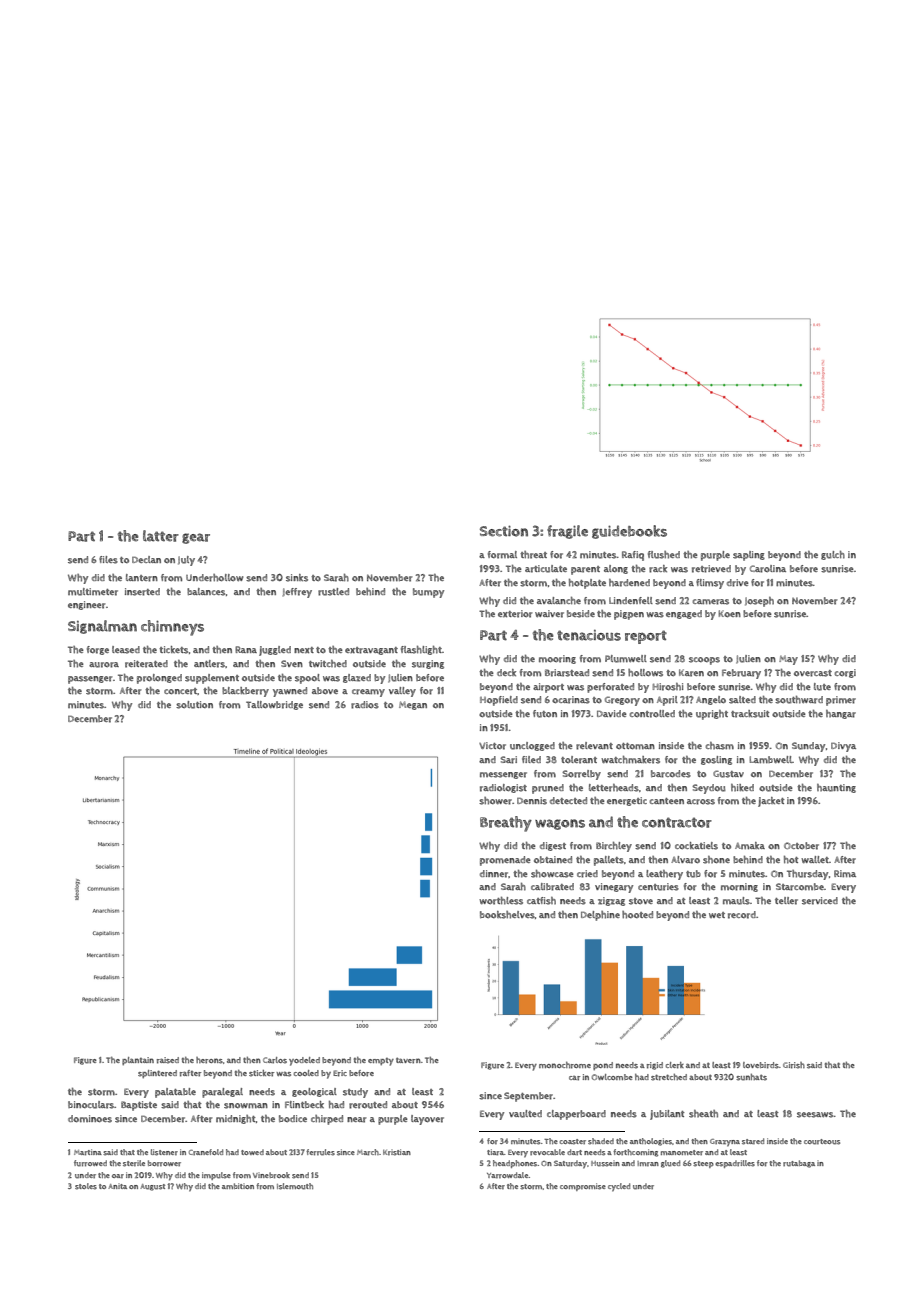 This screenshot has height=1308, width=924. Describe the element at coordinates (507, 915) in the screenshot. I see `bookshelves` at that location.
